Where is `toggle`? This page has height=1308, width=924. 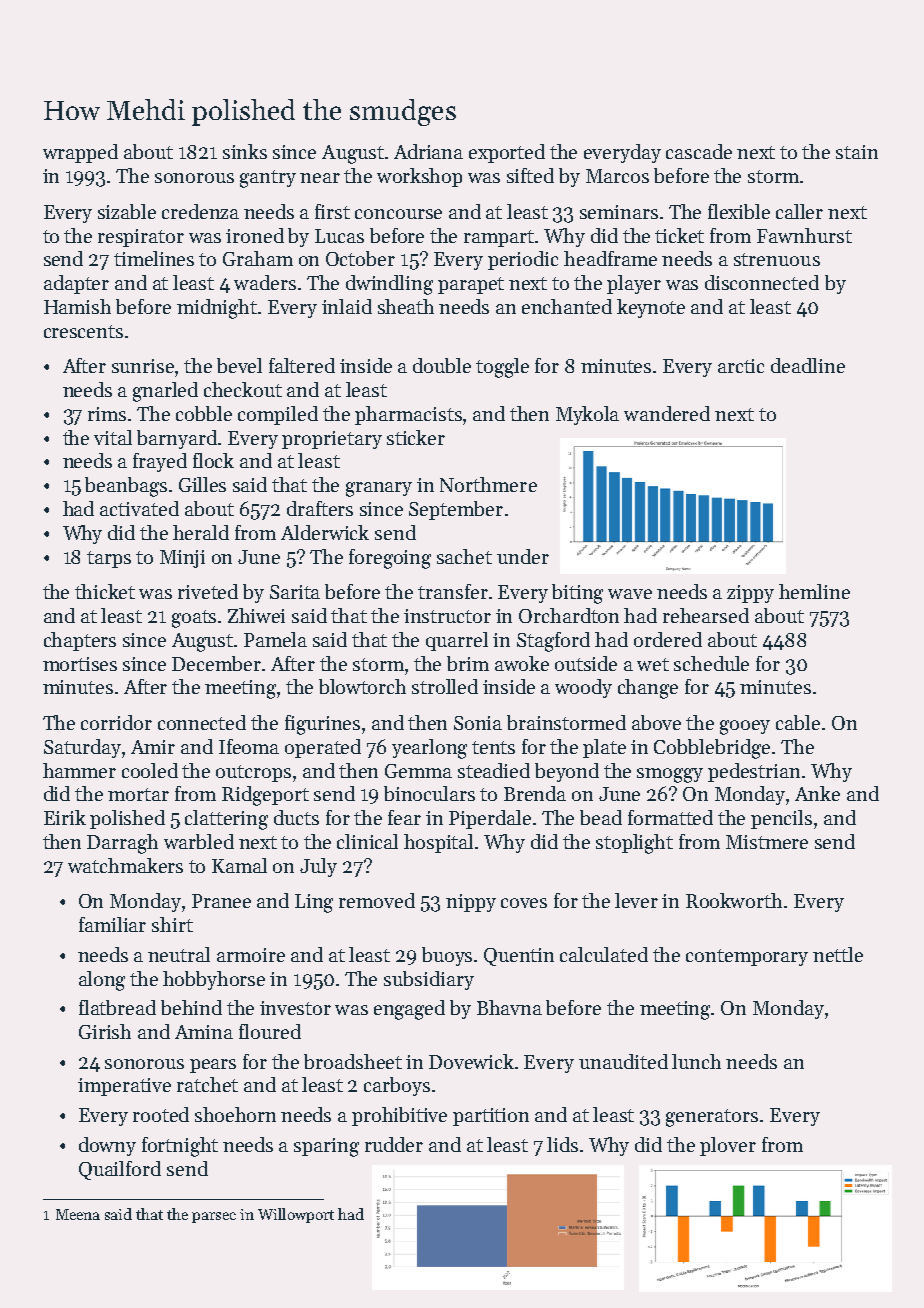
toggle is located at coordinates (502, 368).
